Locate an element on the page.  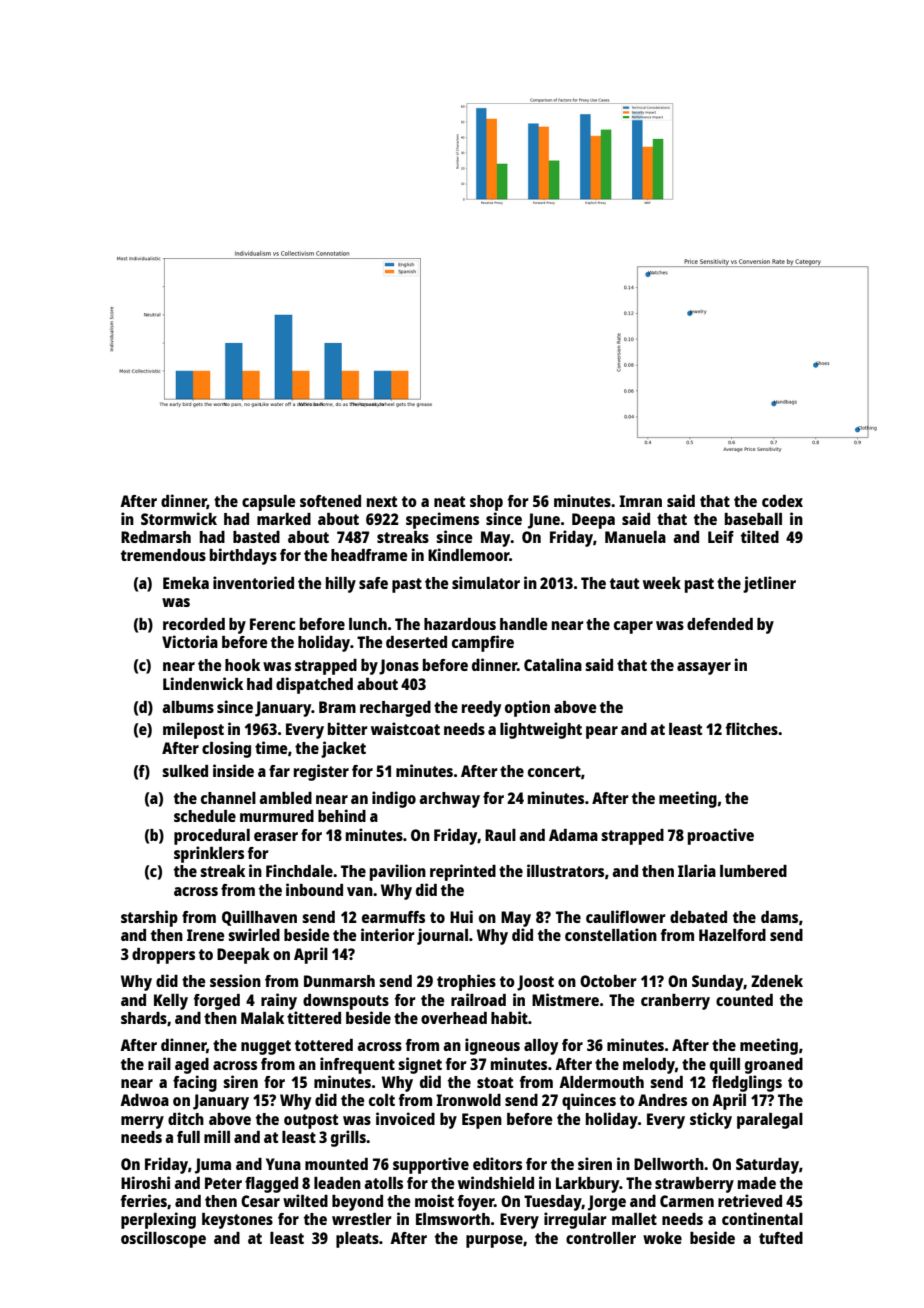
softened is located at coordinates (330, 501).
